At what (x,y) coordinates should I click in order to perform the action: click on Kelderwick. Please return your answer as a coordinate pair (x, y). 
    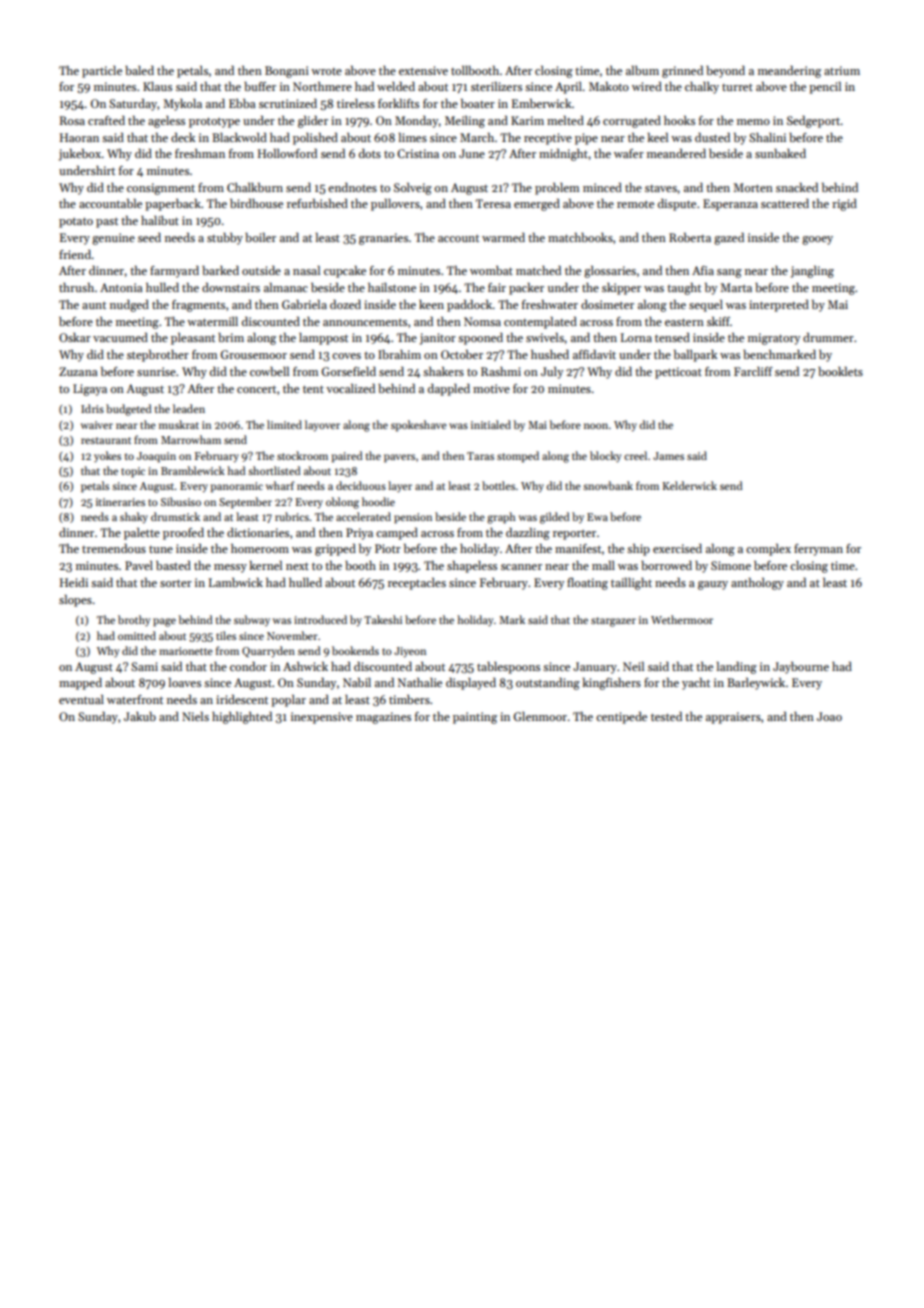
    Looking at the image, I should click on (689, 485).
